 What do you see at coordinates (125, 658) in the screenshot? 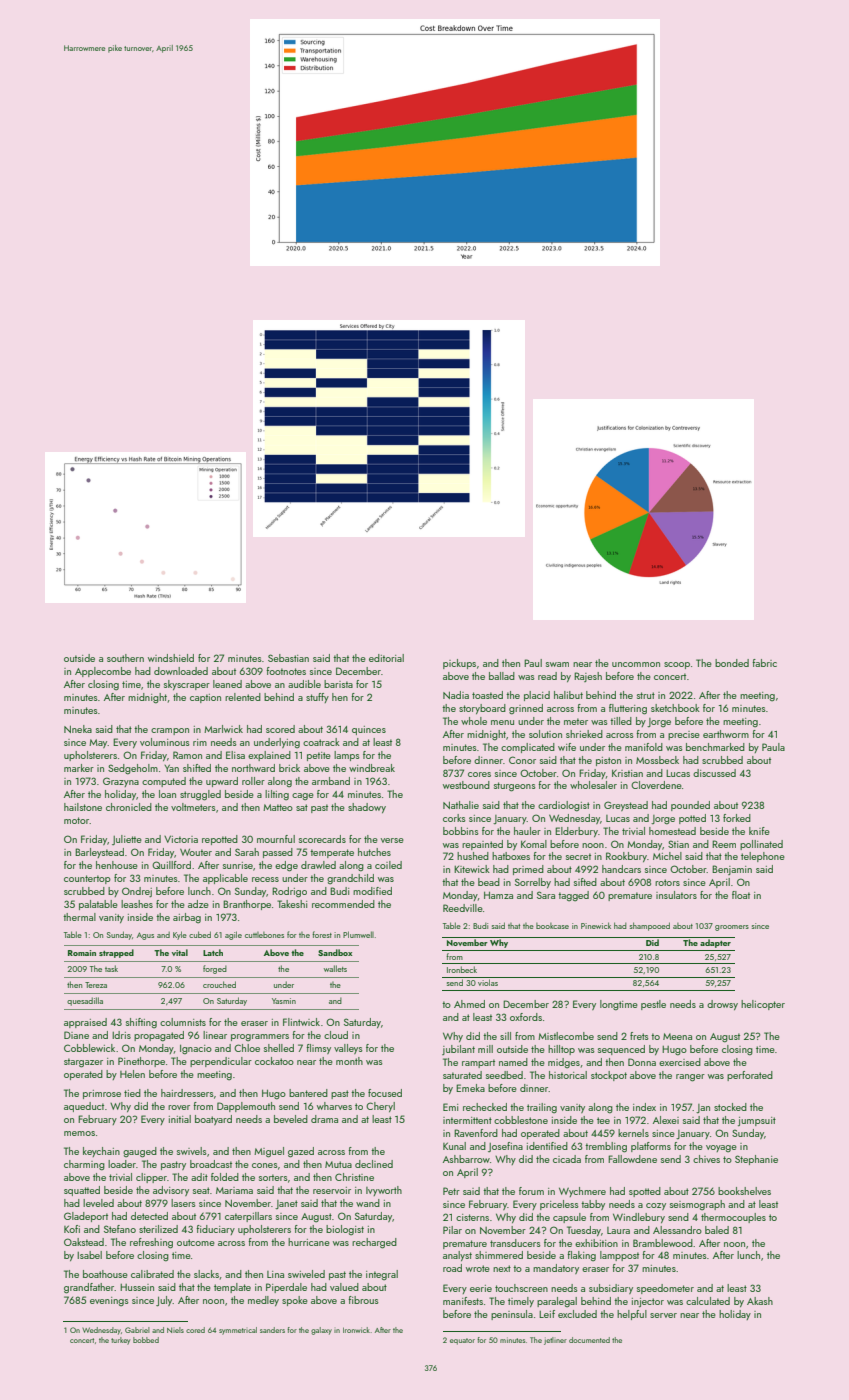
I see `southern` at bounding box center [125, 658].
